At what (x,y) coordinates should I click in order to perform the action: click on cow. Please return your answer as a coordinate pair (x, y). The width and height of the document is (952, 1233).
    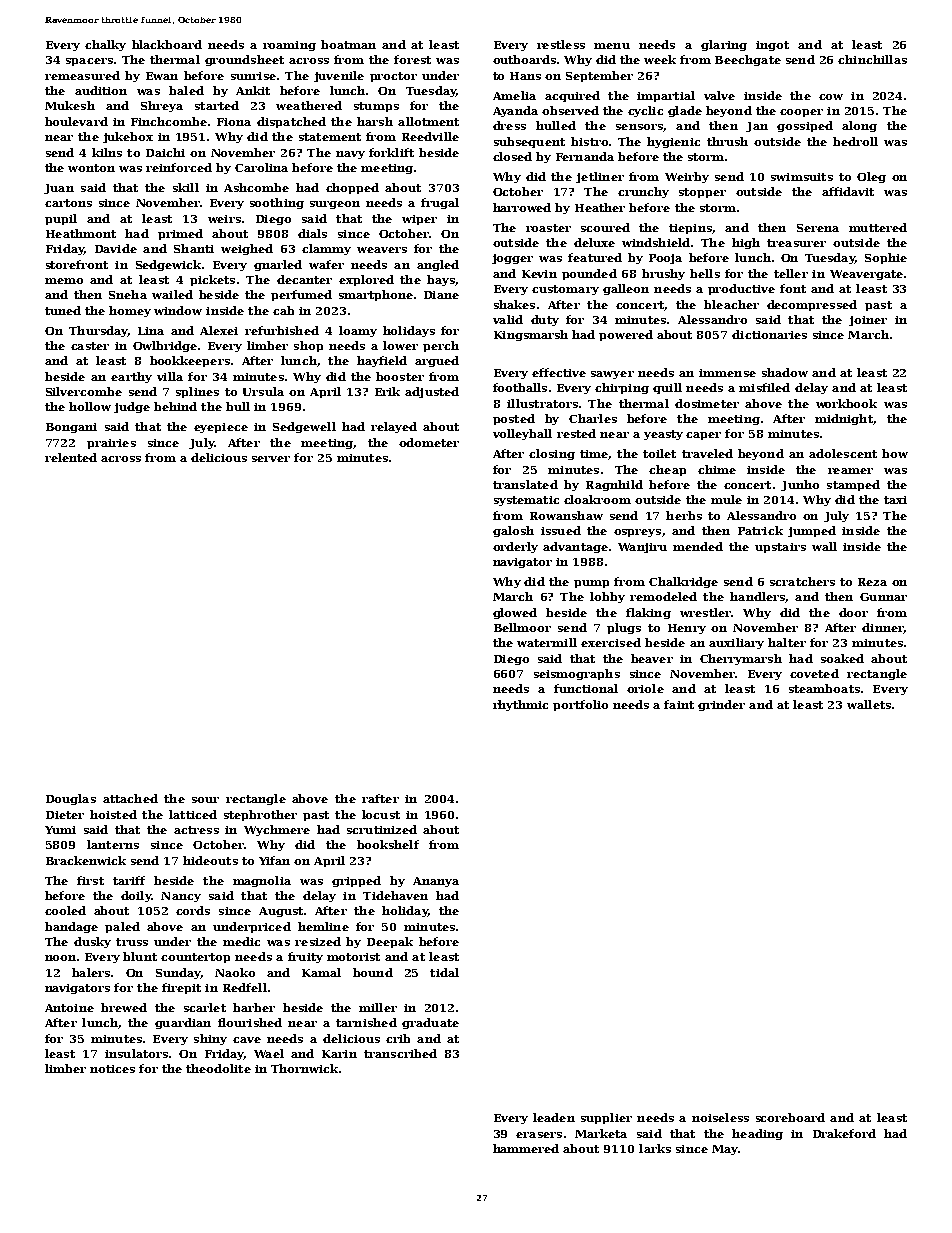
    Looking at the image, I should click on (831, 97).
